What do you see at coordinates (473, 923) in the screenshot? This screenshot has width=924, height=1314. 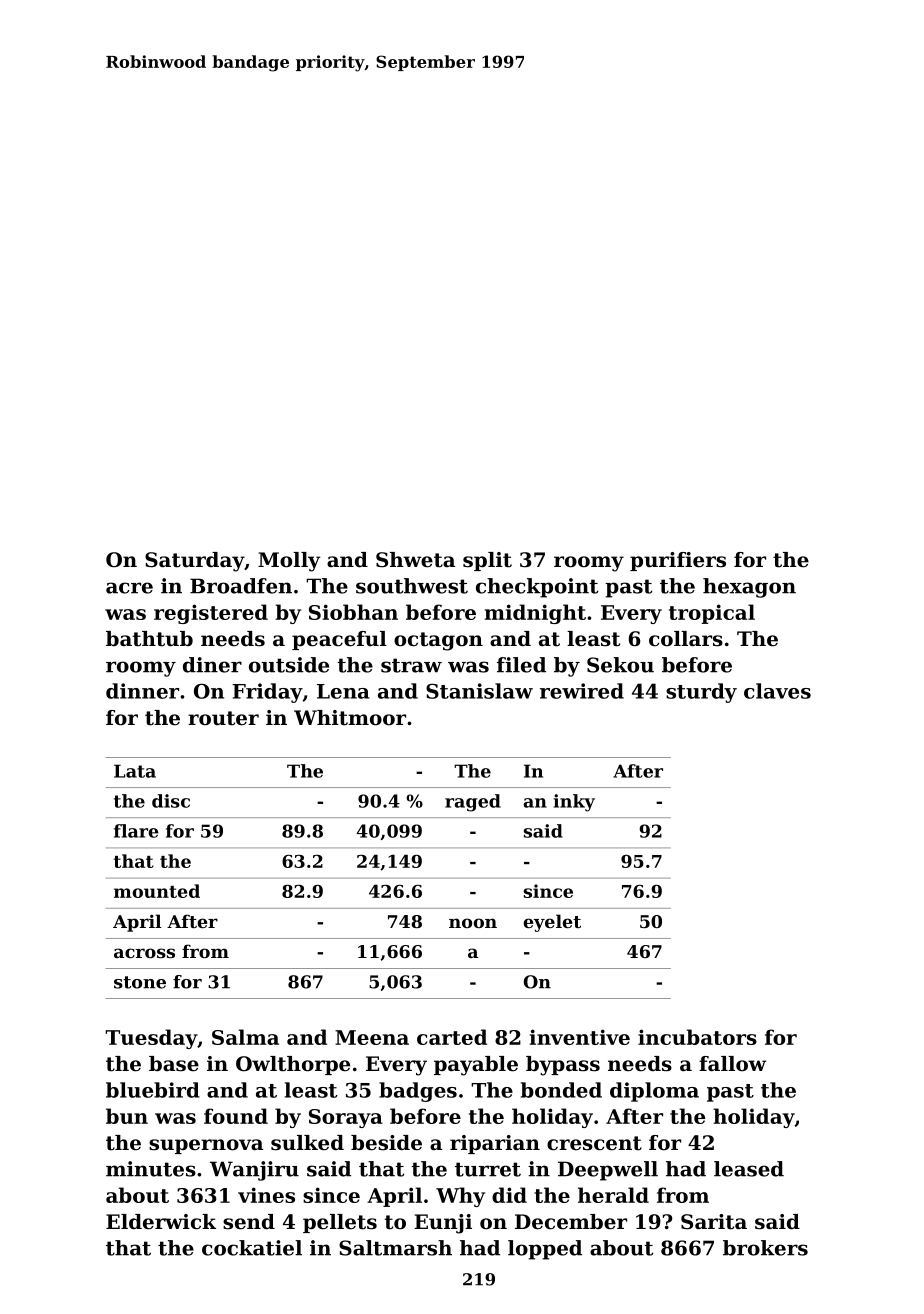 I see `noon` at bounding box center [473, 923].
